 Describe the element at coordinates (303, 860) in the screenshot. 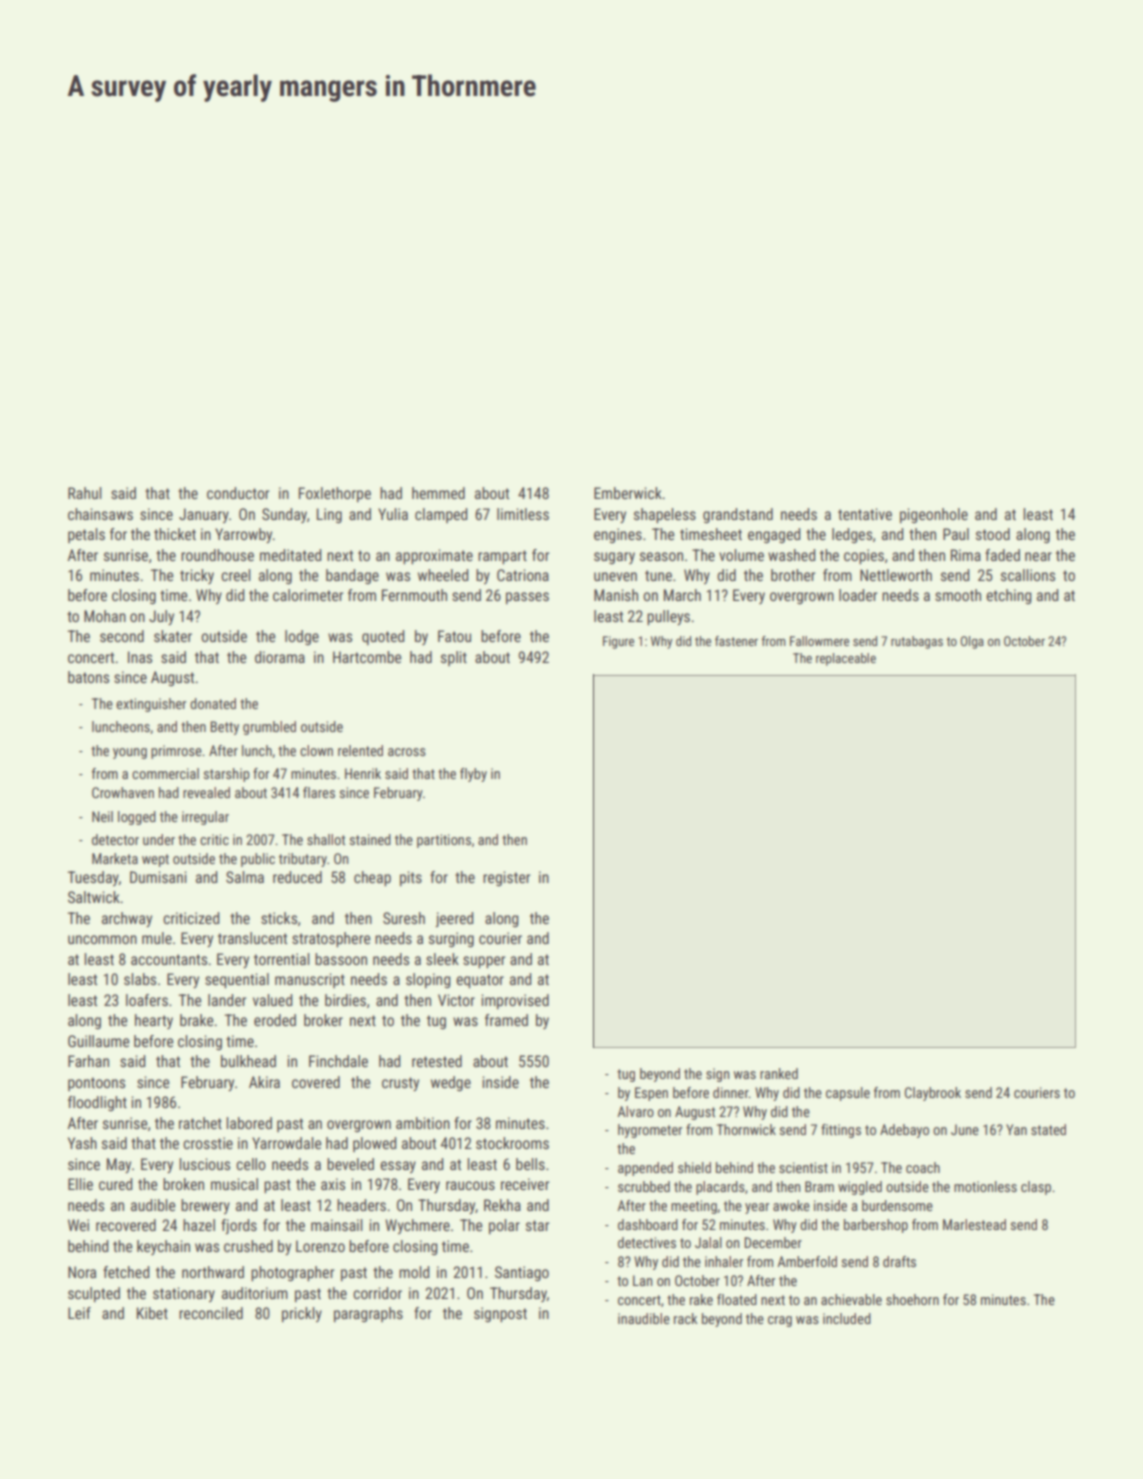

I see `tributary` at that location.
